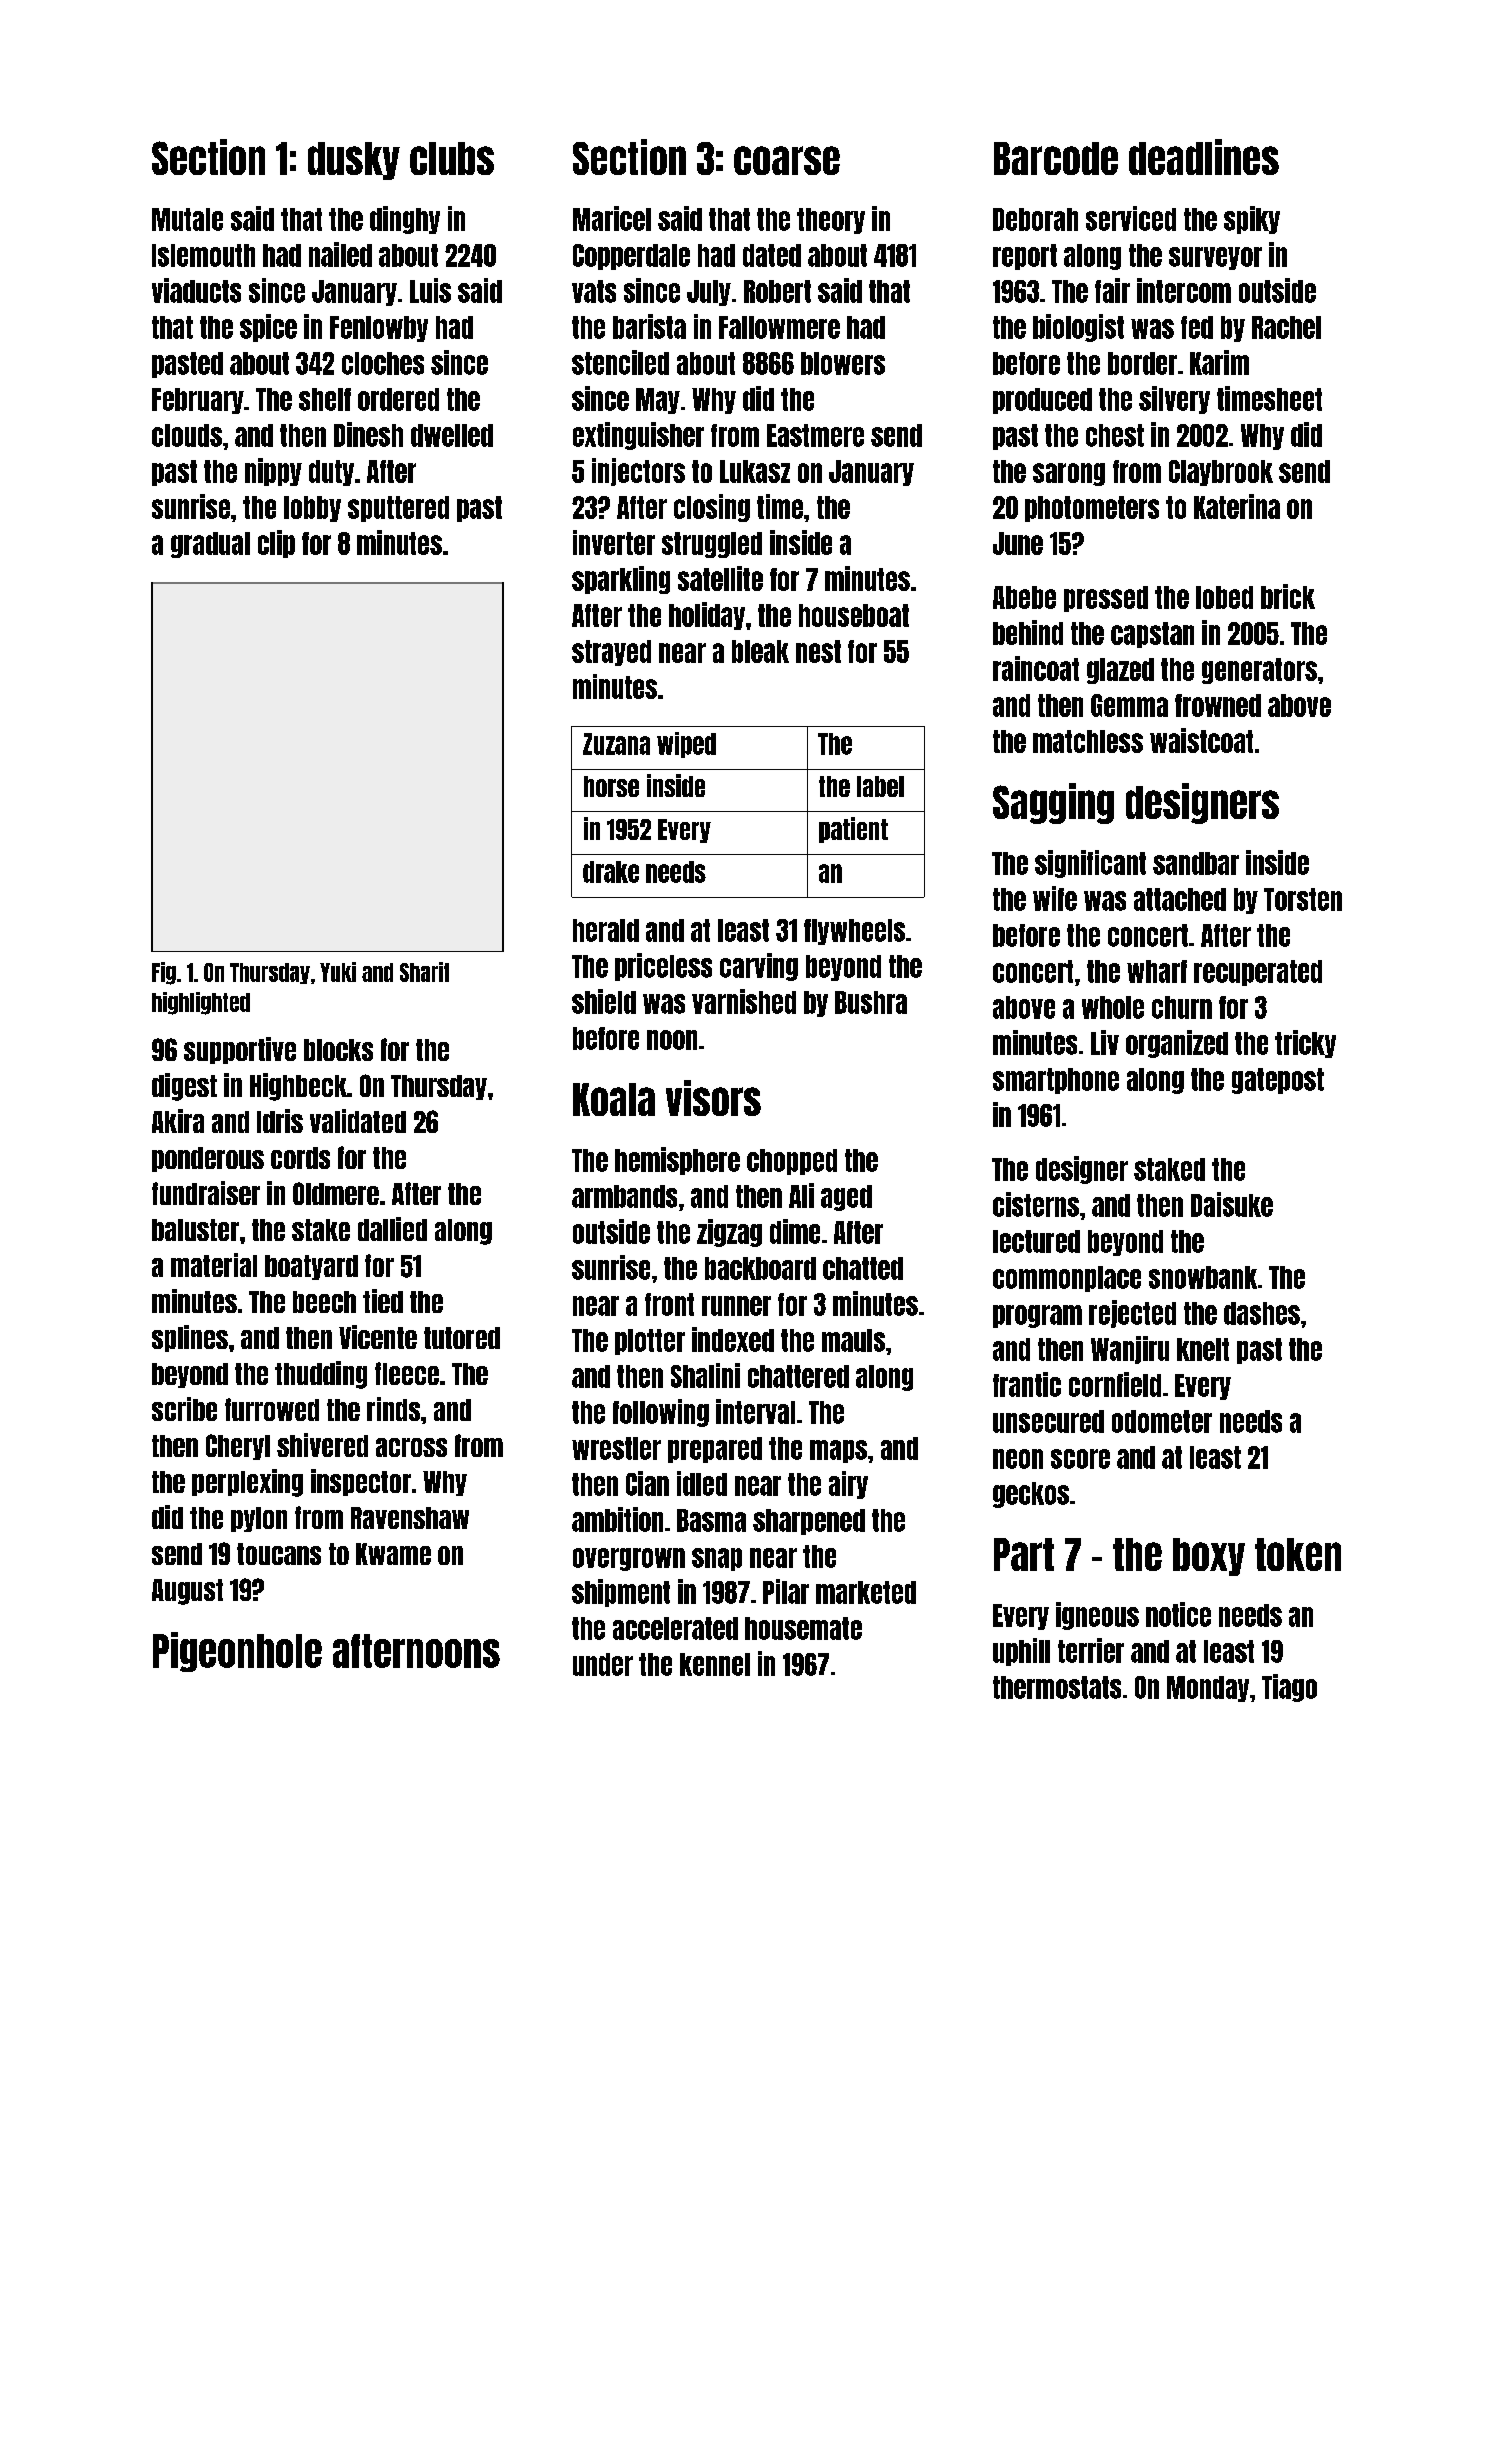 The image size is (1496, 2464). I want to click on chopped, so click(792, 1162).
